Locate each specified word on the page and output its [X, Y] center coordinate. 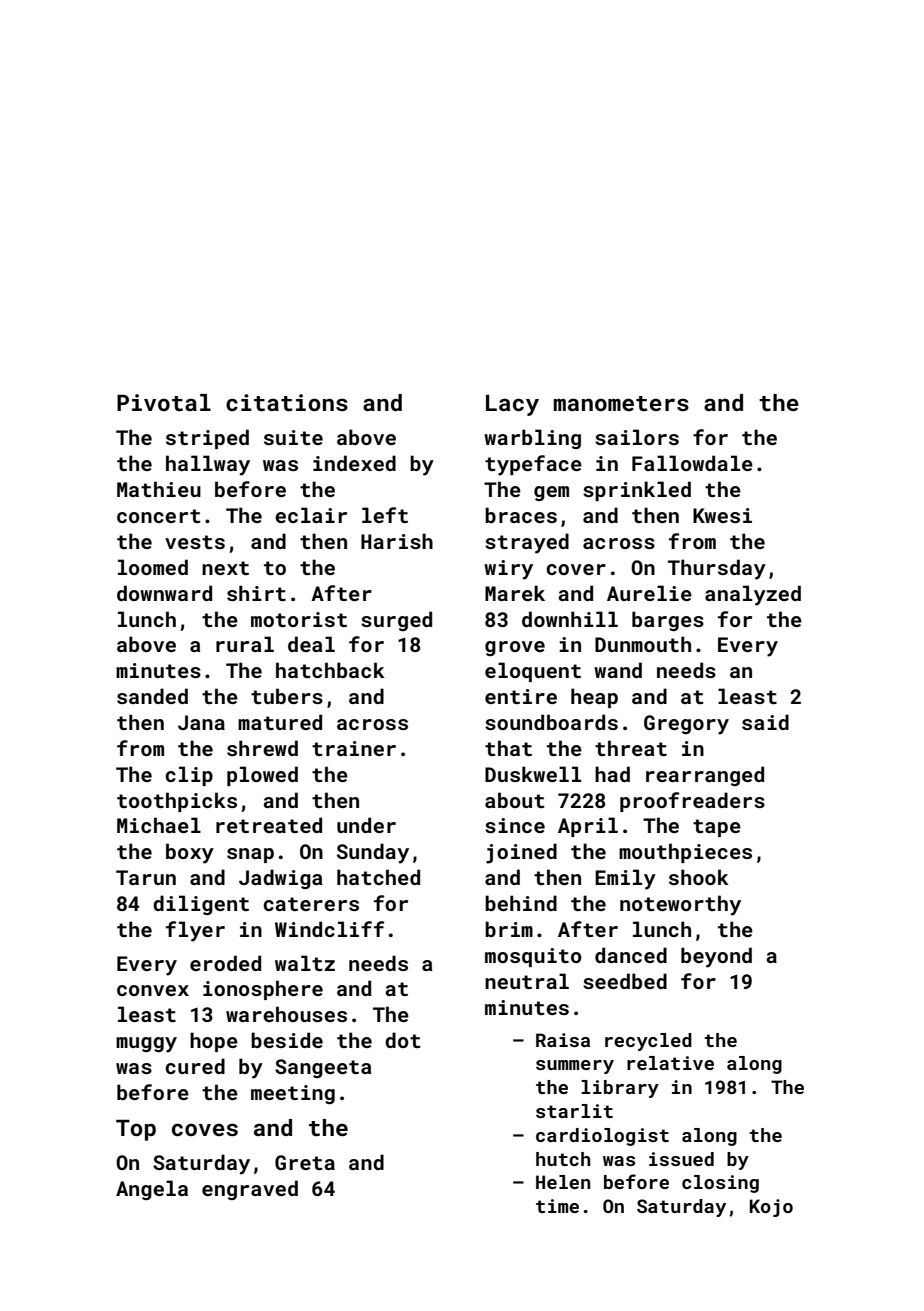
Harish [397, 541]
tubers [287, 696]
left [385, 515]
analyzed [753, 595]
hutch [563, 1159]
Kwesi [722, 515]
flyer [195, 931]
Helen [563, 1182]
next [225, 568]
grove [515, 648]
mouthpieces [685, 853]
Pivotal [164, 402]
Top [136, 1130]
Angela [152, 1190]
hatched [378, 877]
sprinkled [637, 491]
